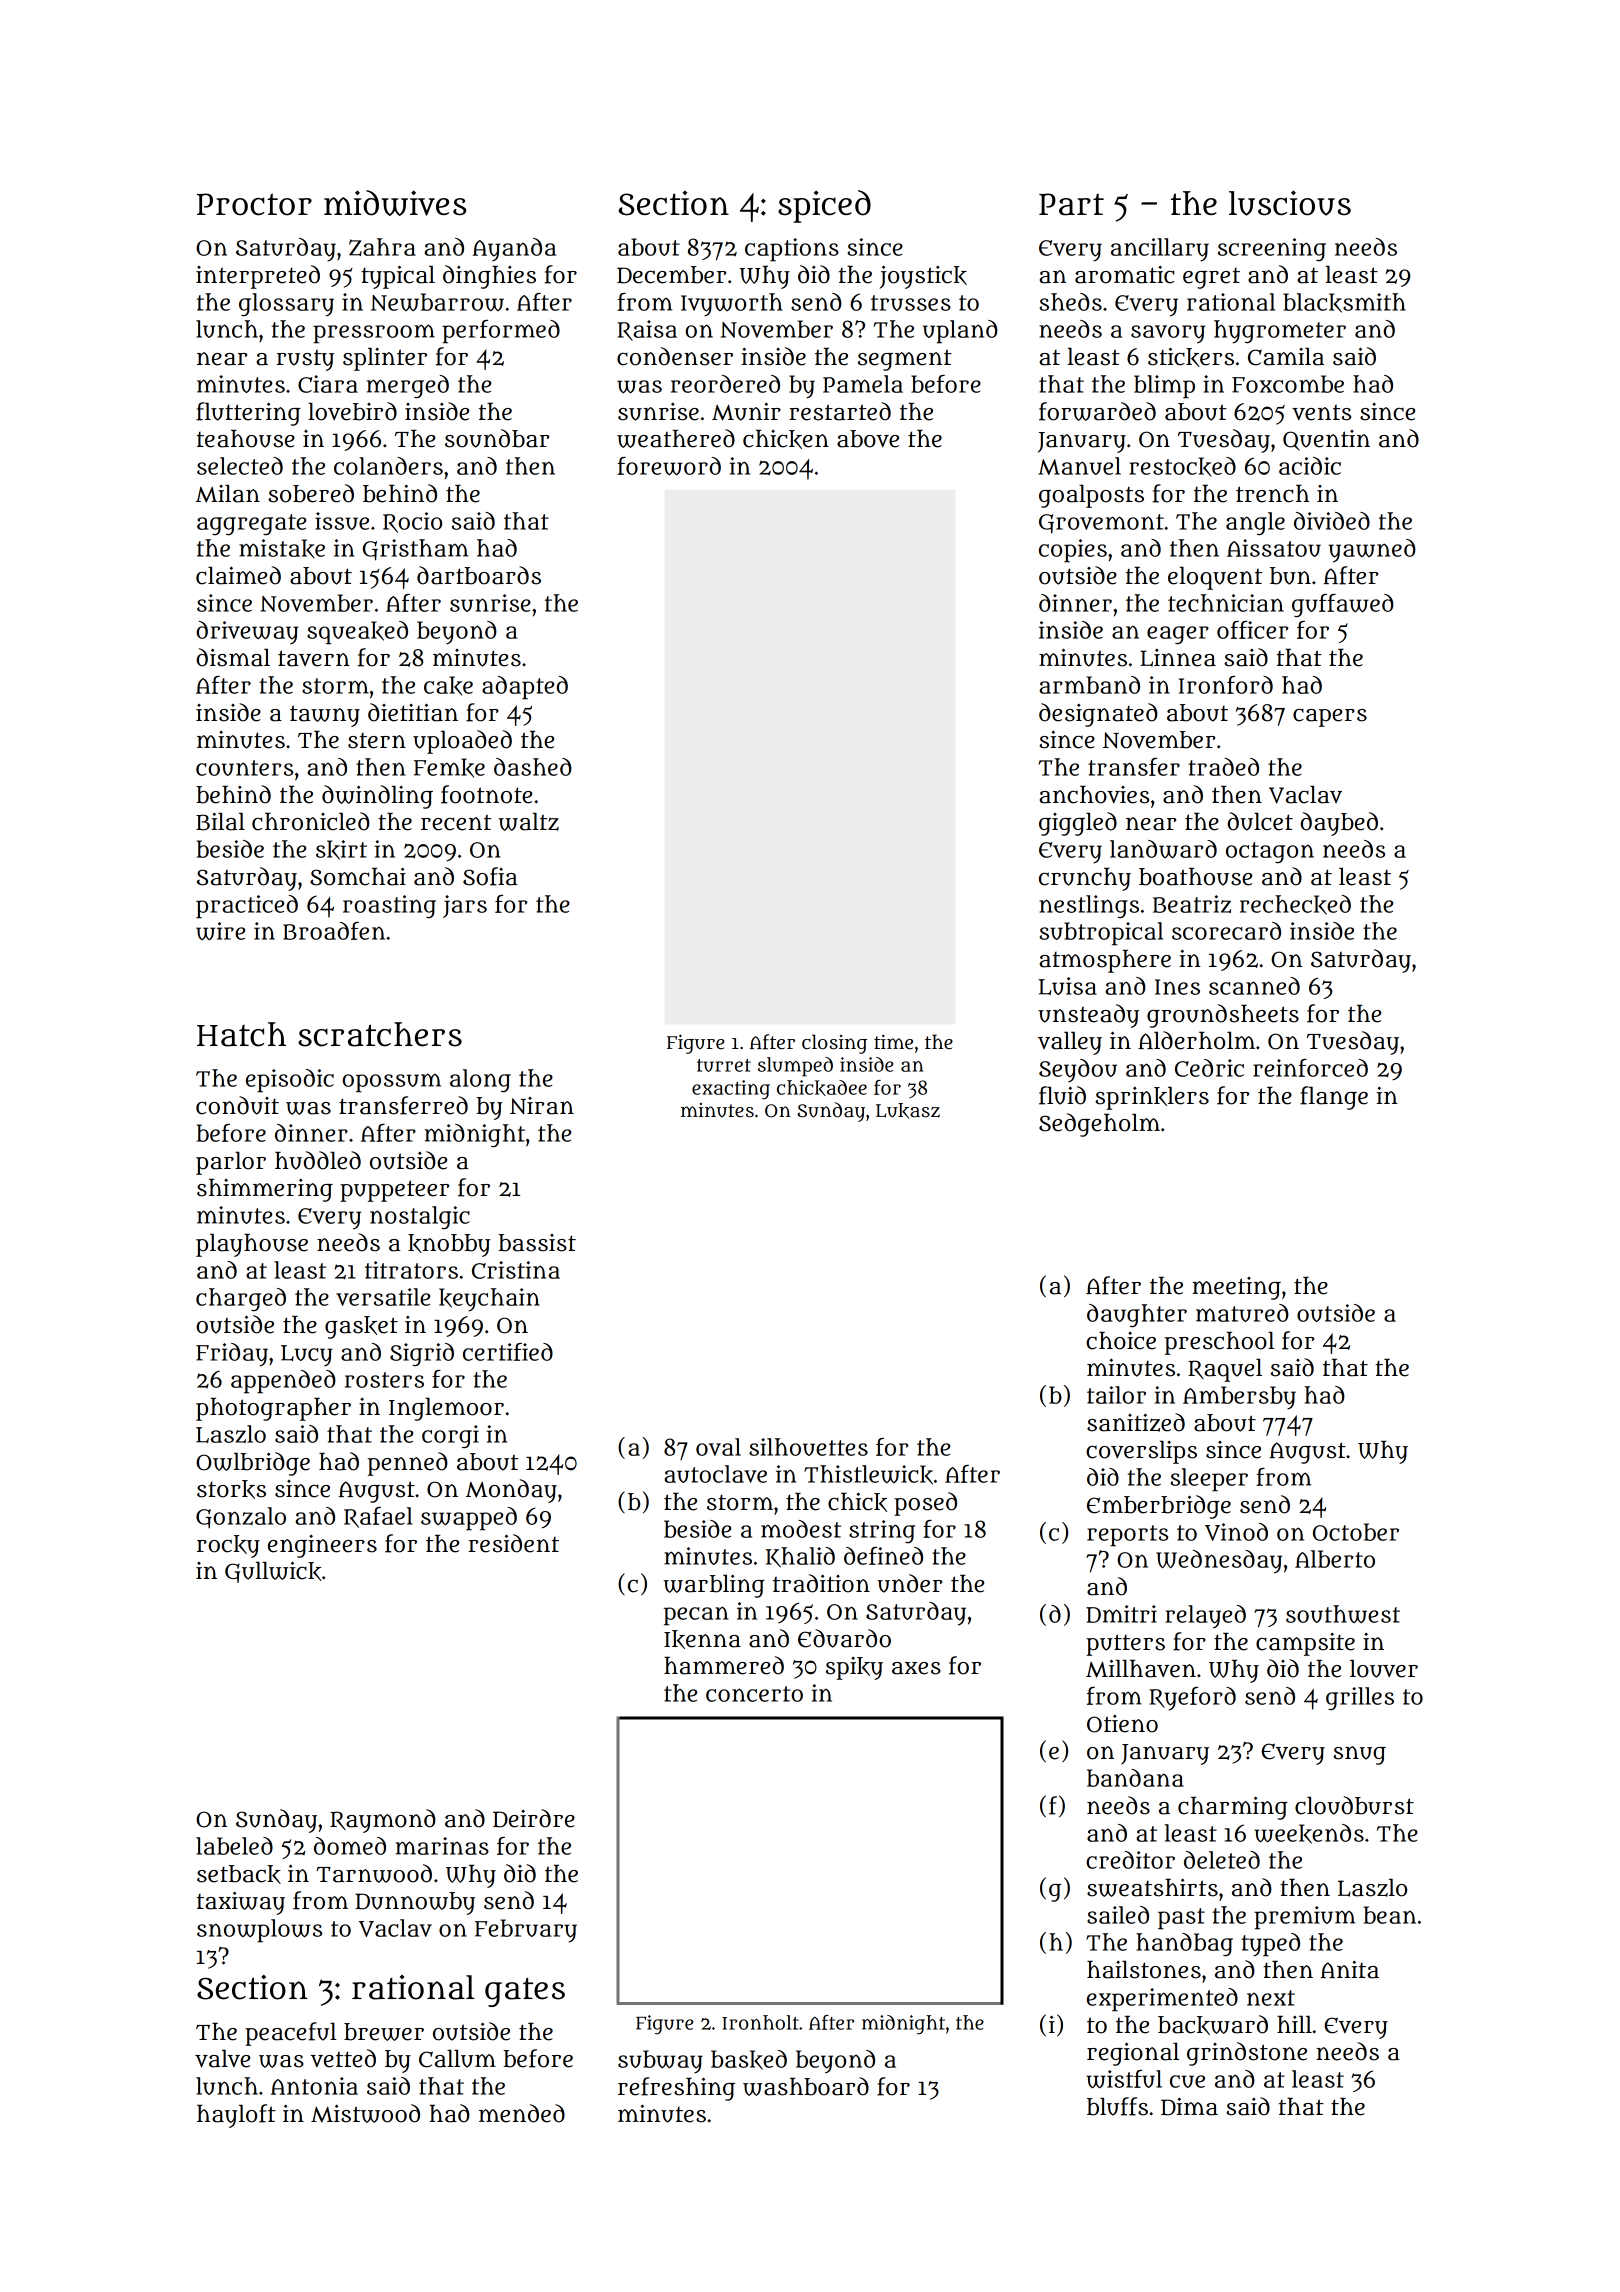 Image resolution: width=1620 pixels, height=2292 pixels. What do you see at coordinates (236, 2116) in the screenshot?
I see `hayloft` at bounding box center [236, 2116].
